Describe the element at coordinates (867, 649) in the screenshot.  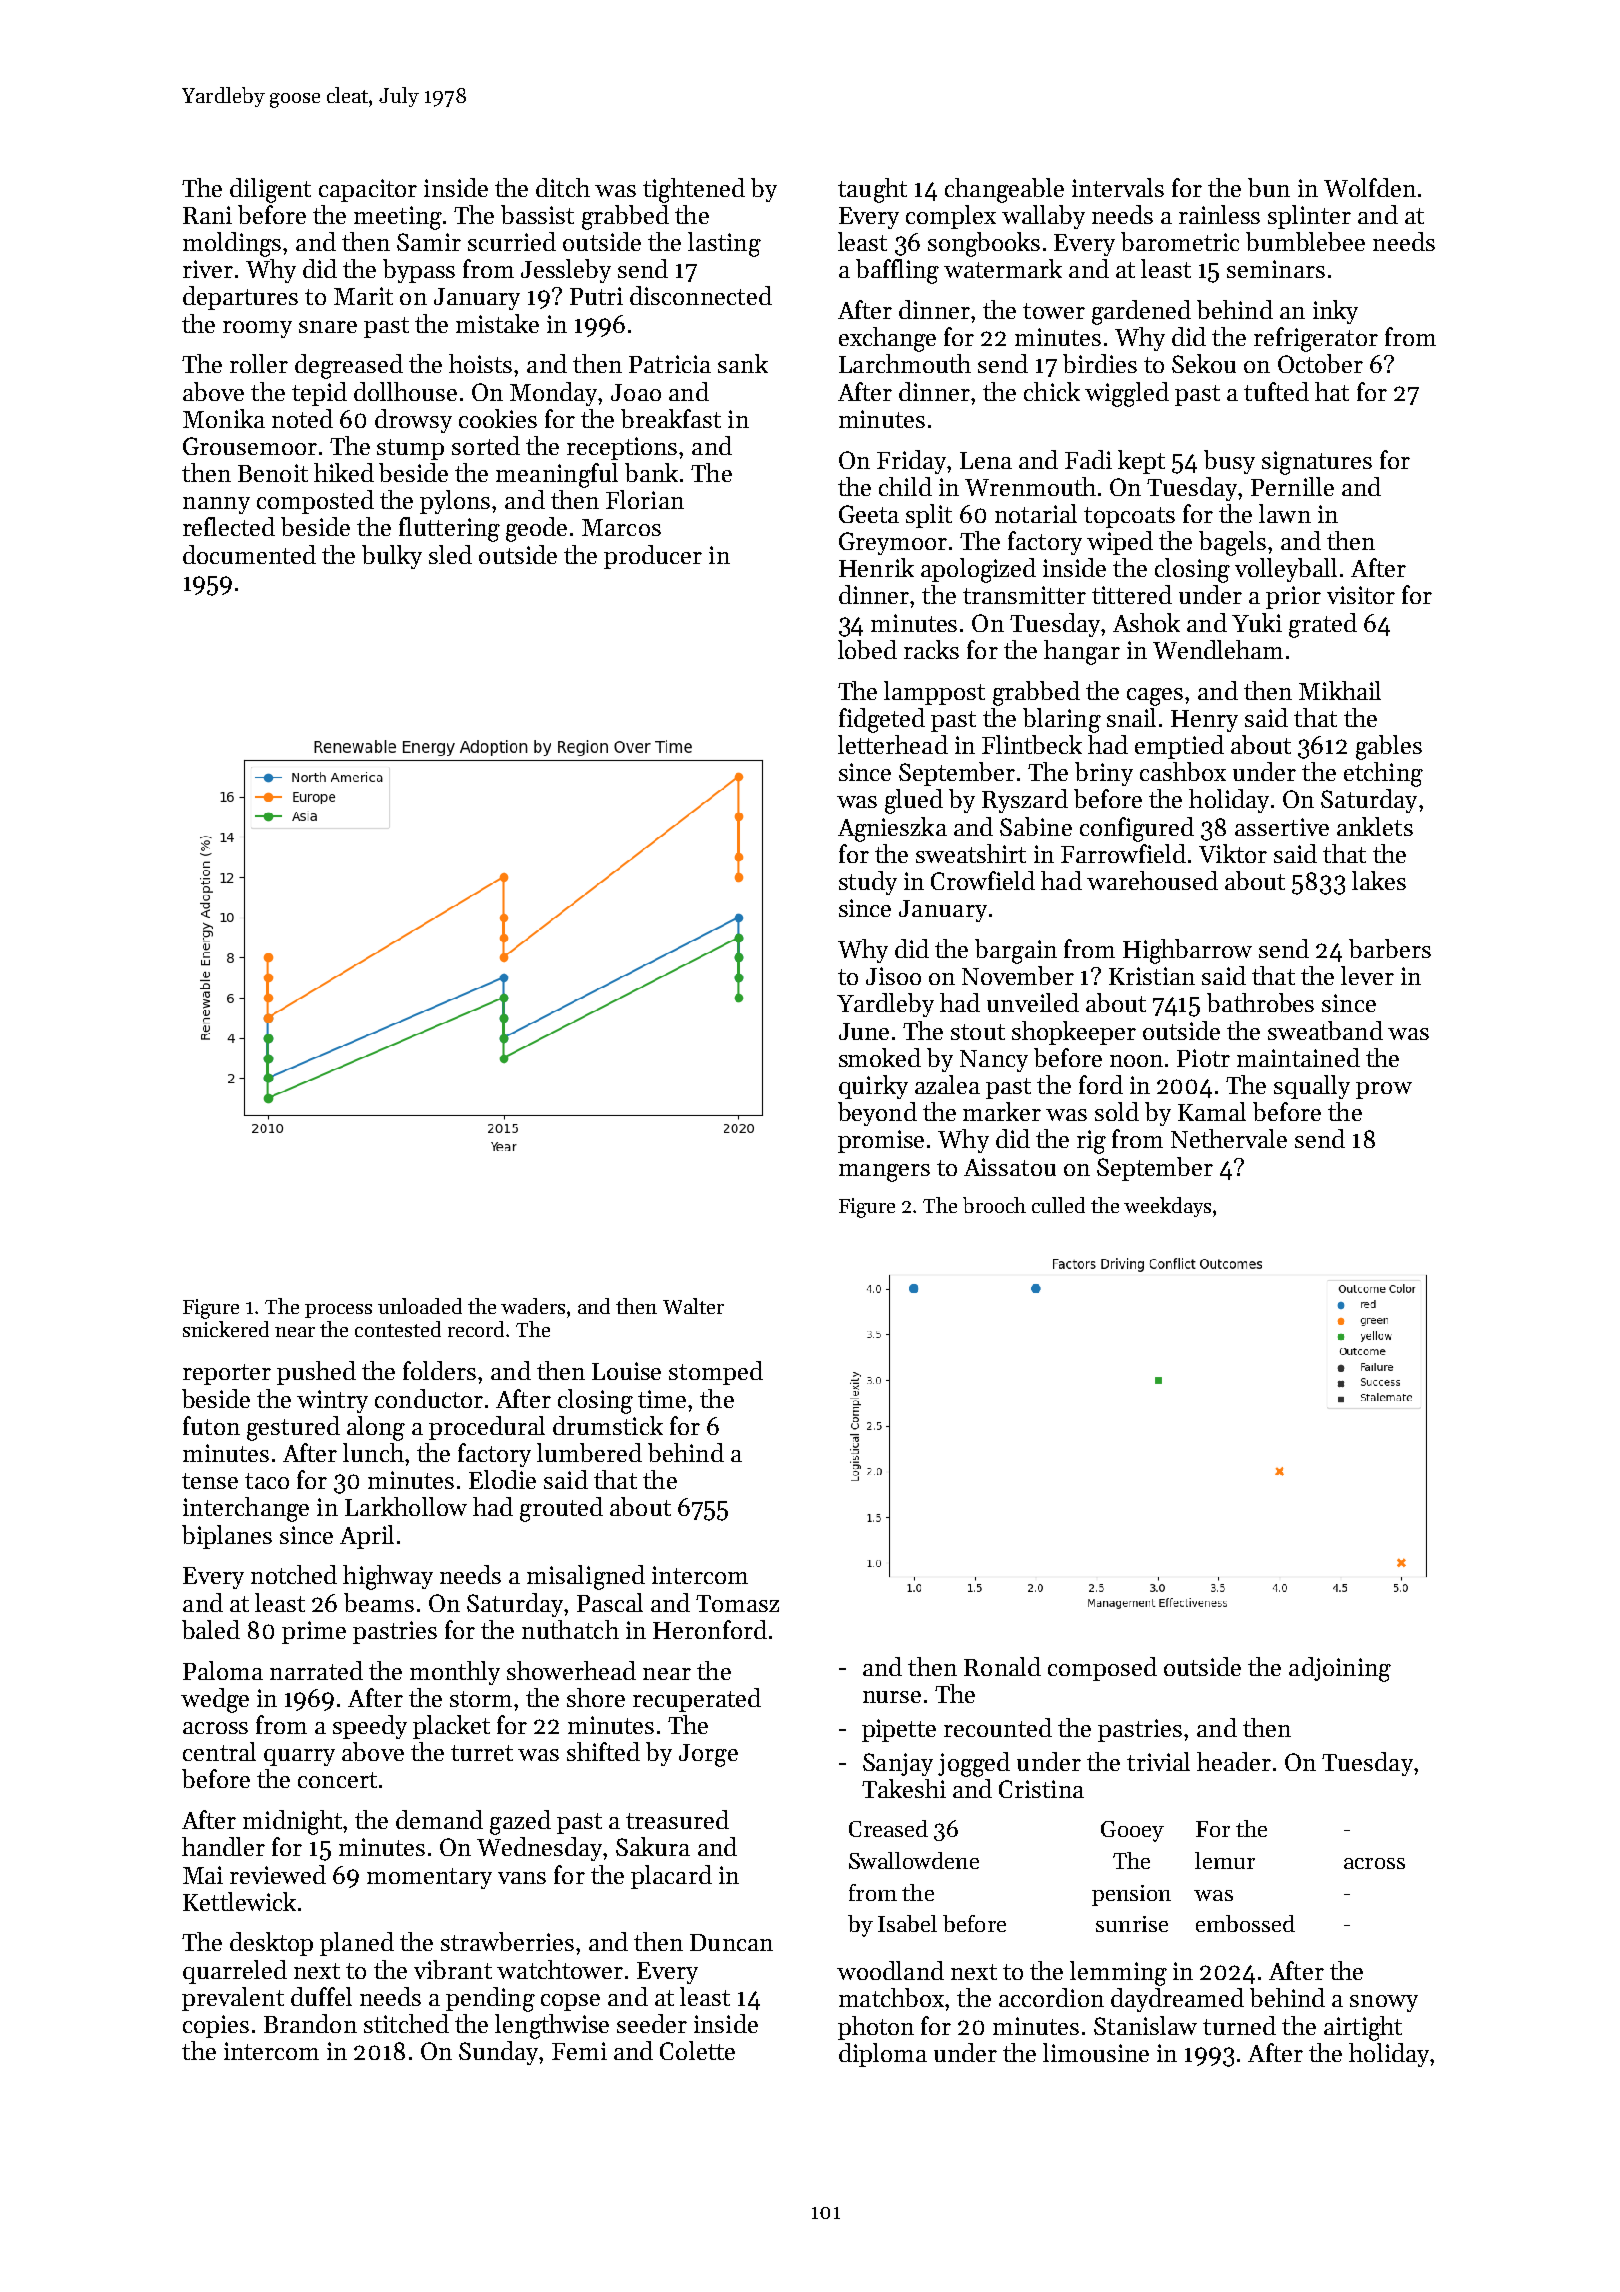
I see `lobed` at that location.
